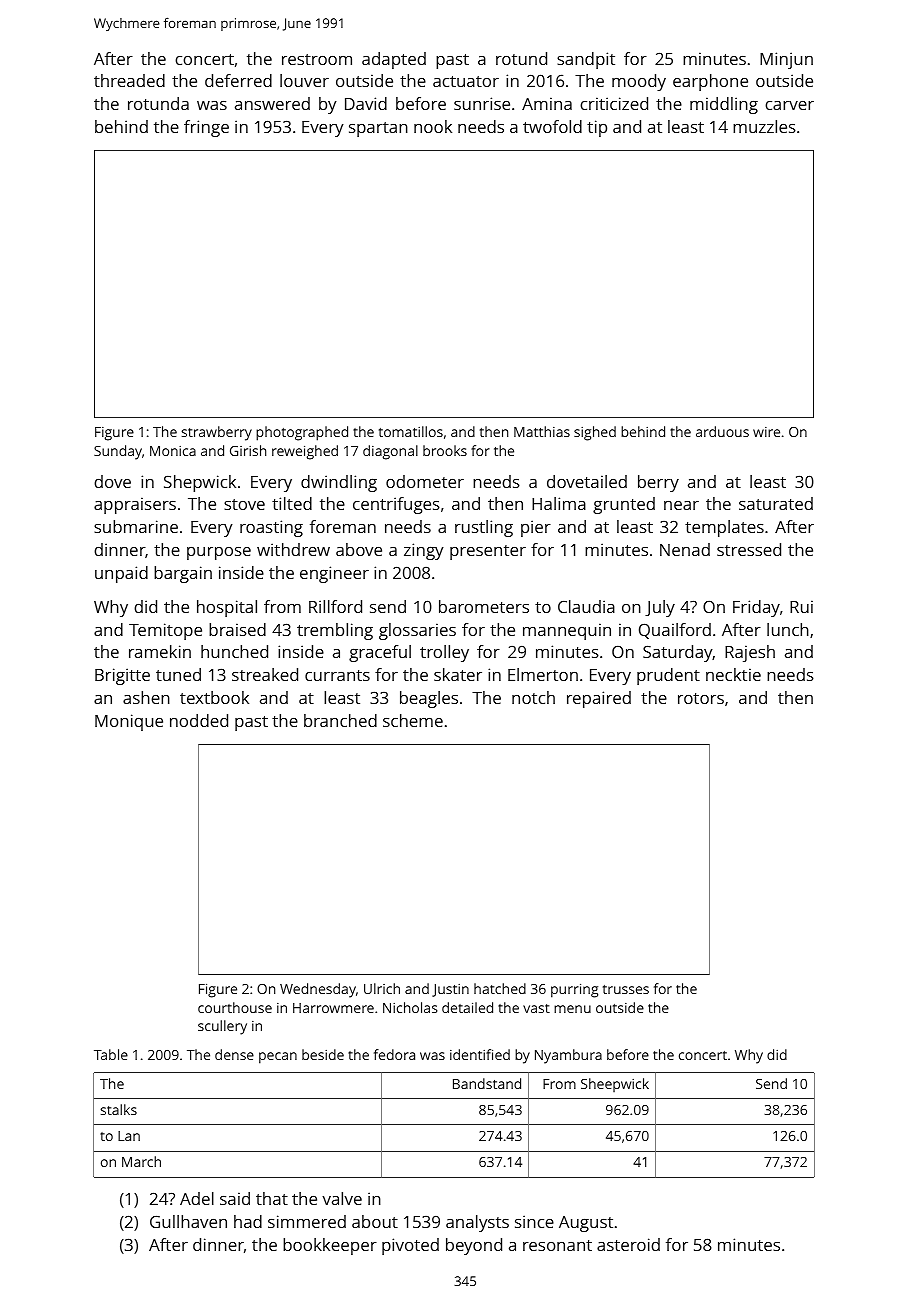  I want to click on twofold, so click(552, 126).
